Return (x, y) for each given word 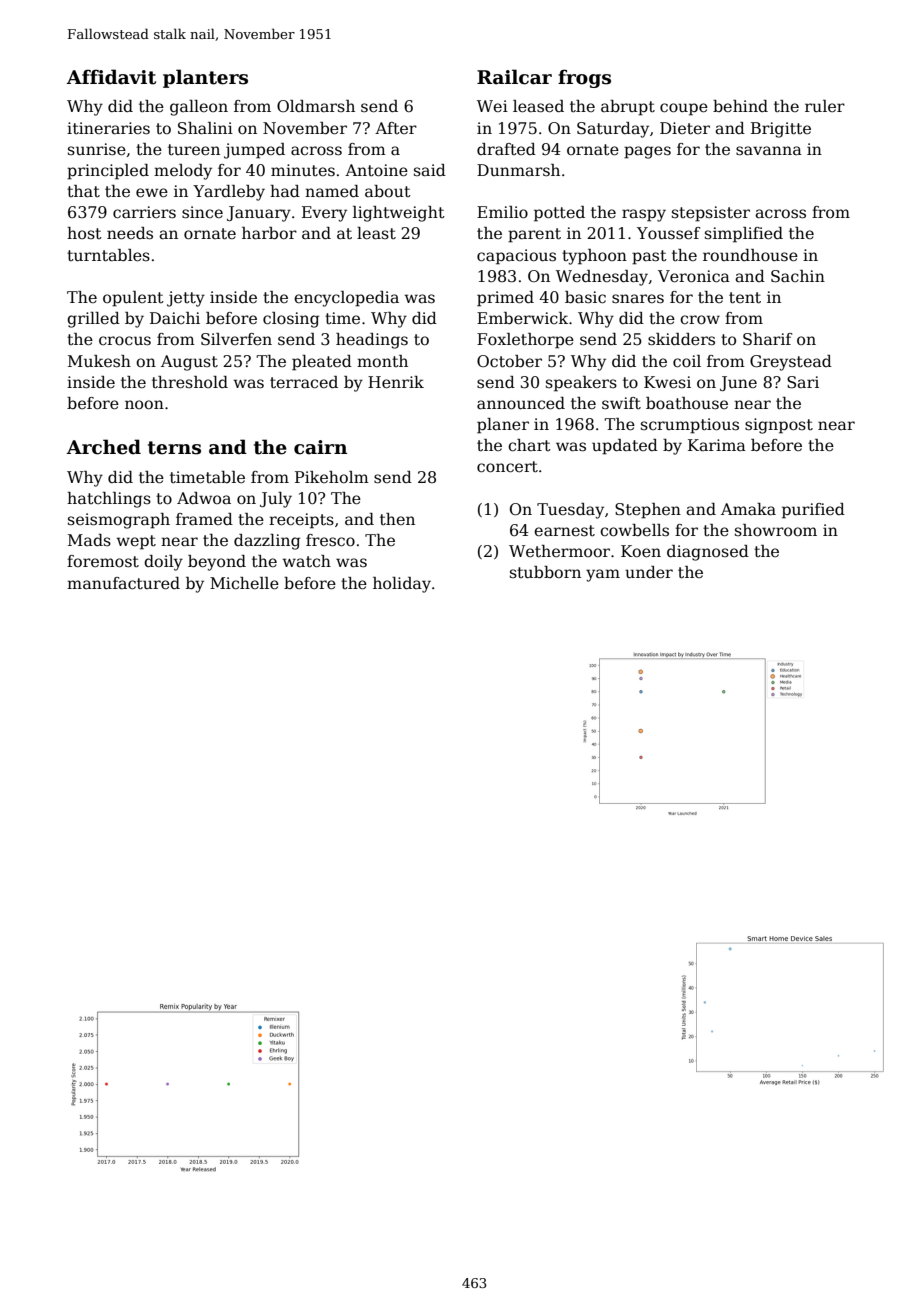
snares (638, 299)
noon (144, 404)
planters (205, 78)
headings (372, 341)
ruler (825, 106)
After (396, 128)
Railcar (514, 77)
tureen (194, 150)
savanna (769, 151)
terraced (304, 382)
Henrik (396, 382)
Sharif (767, 339)
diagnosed (708, 553)
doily (163, 563)
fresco (330, 540)
